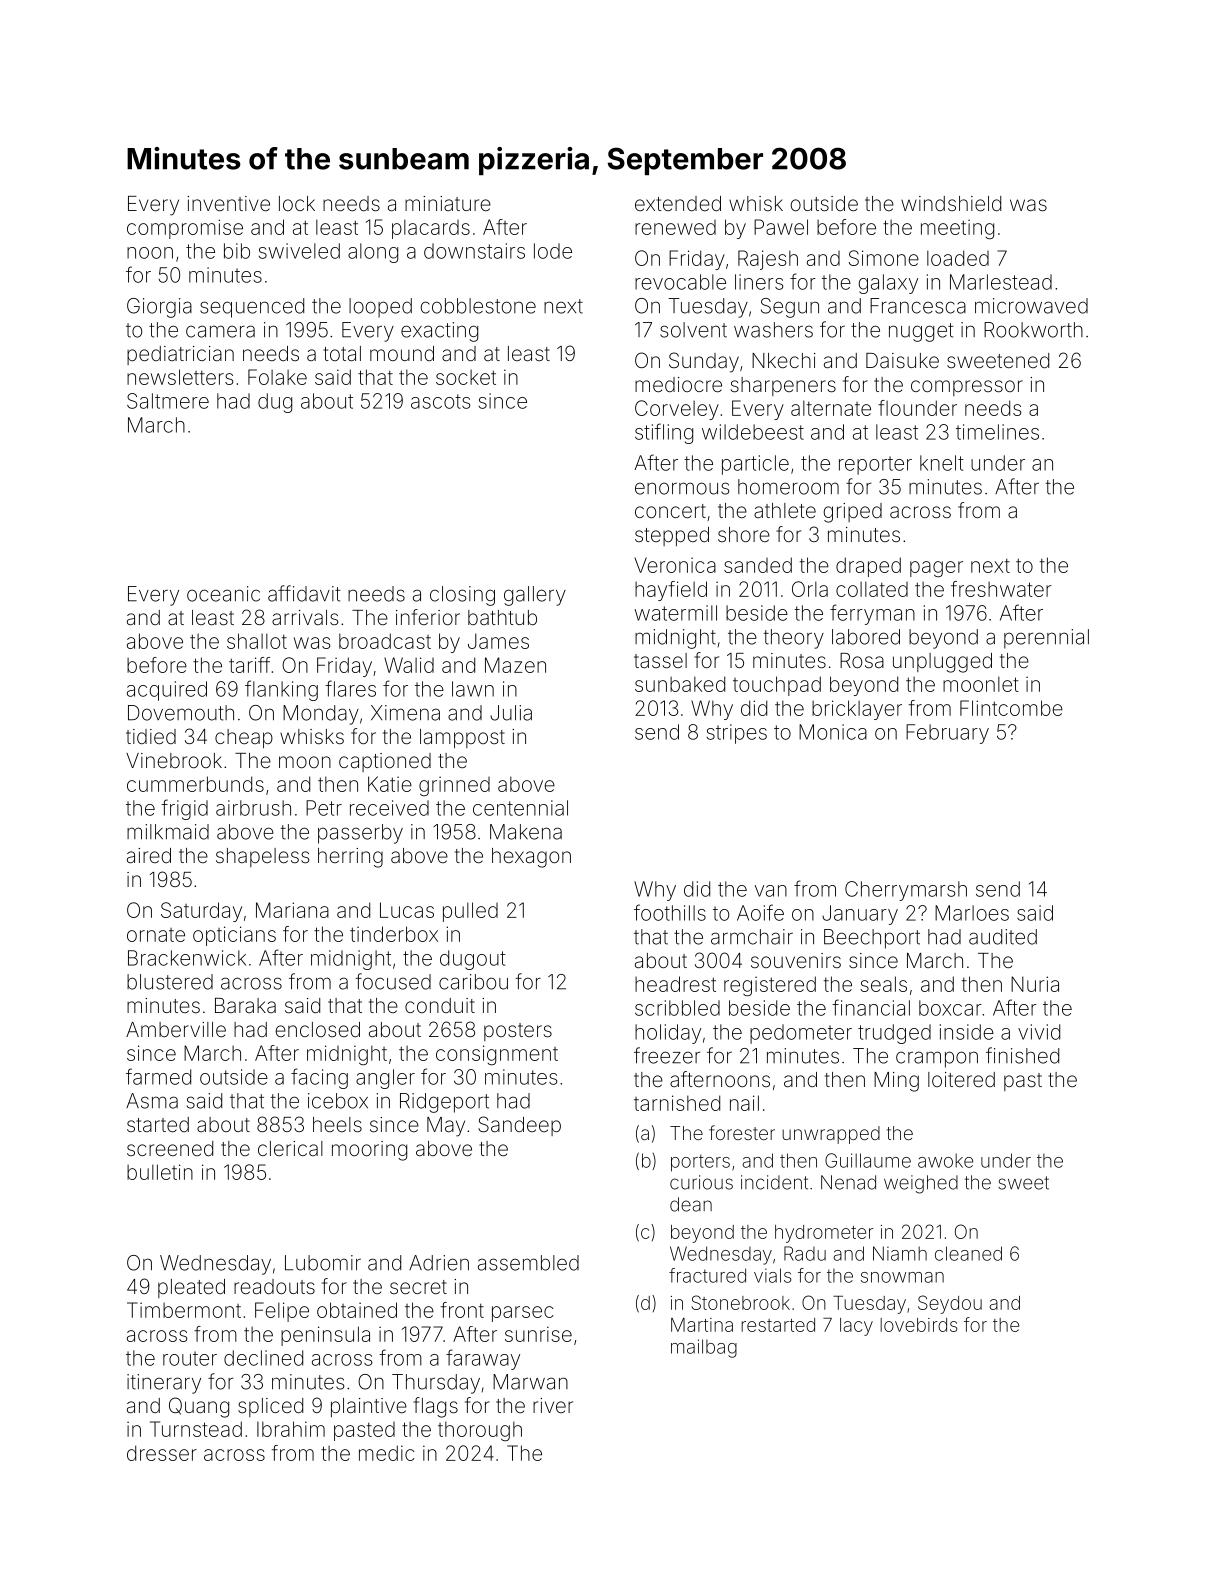 Image resolution: width=1217 pixels, height=1575 pixels. I want to click on dresser, so click(162, 1453).
